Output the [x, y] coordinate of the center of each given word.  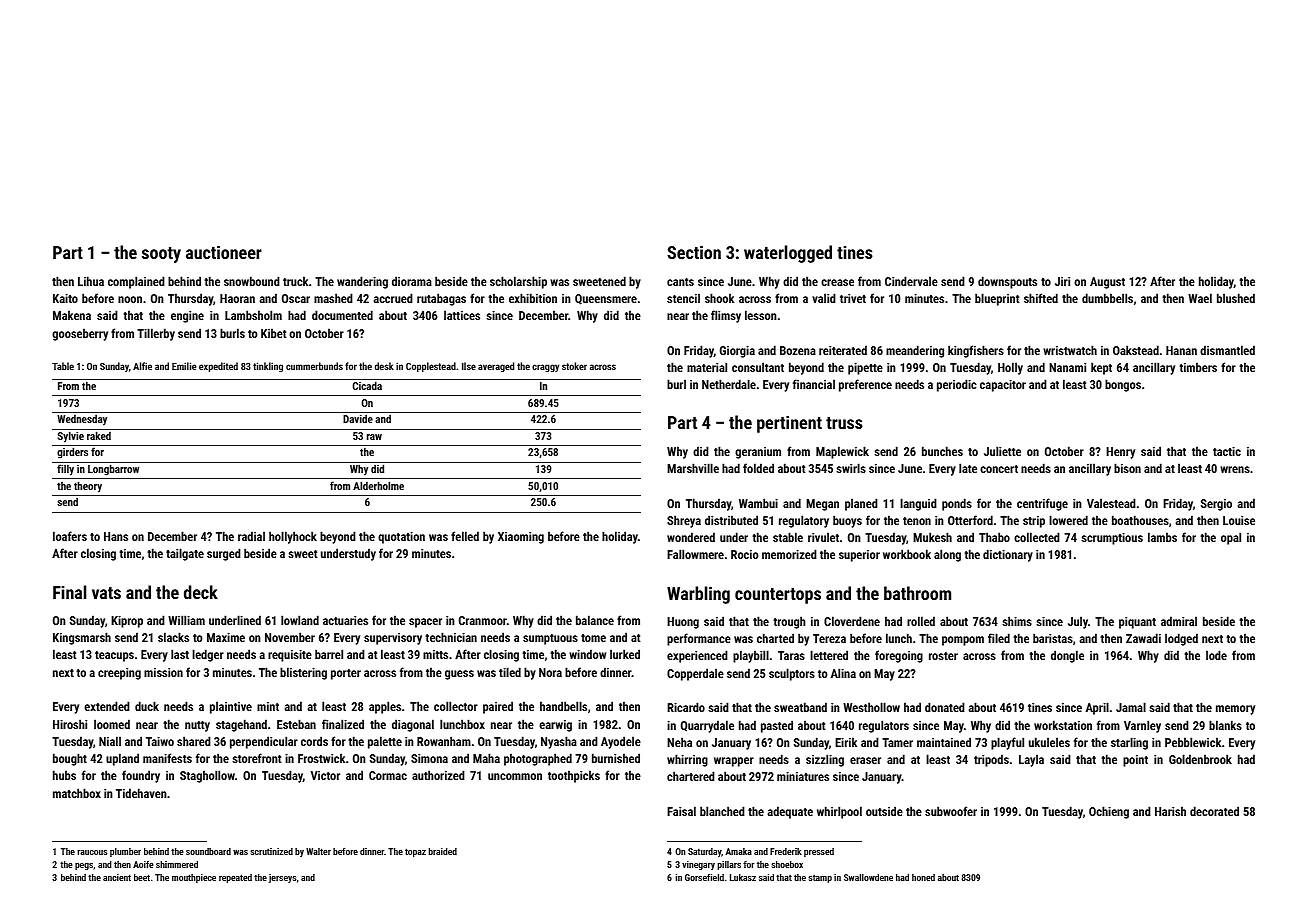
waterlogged [788, 254]
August [1107, 283]
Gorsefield [704, 877]
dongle [1067, 656]
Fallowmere [695, 554]
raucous [92, 852]
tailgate [185, 554]
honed [923, 877]
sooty [161, 255]
